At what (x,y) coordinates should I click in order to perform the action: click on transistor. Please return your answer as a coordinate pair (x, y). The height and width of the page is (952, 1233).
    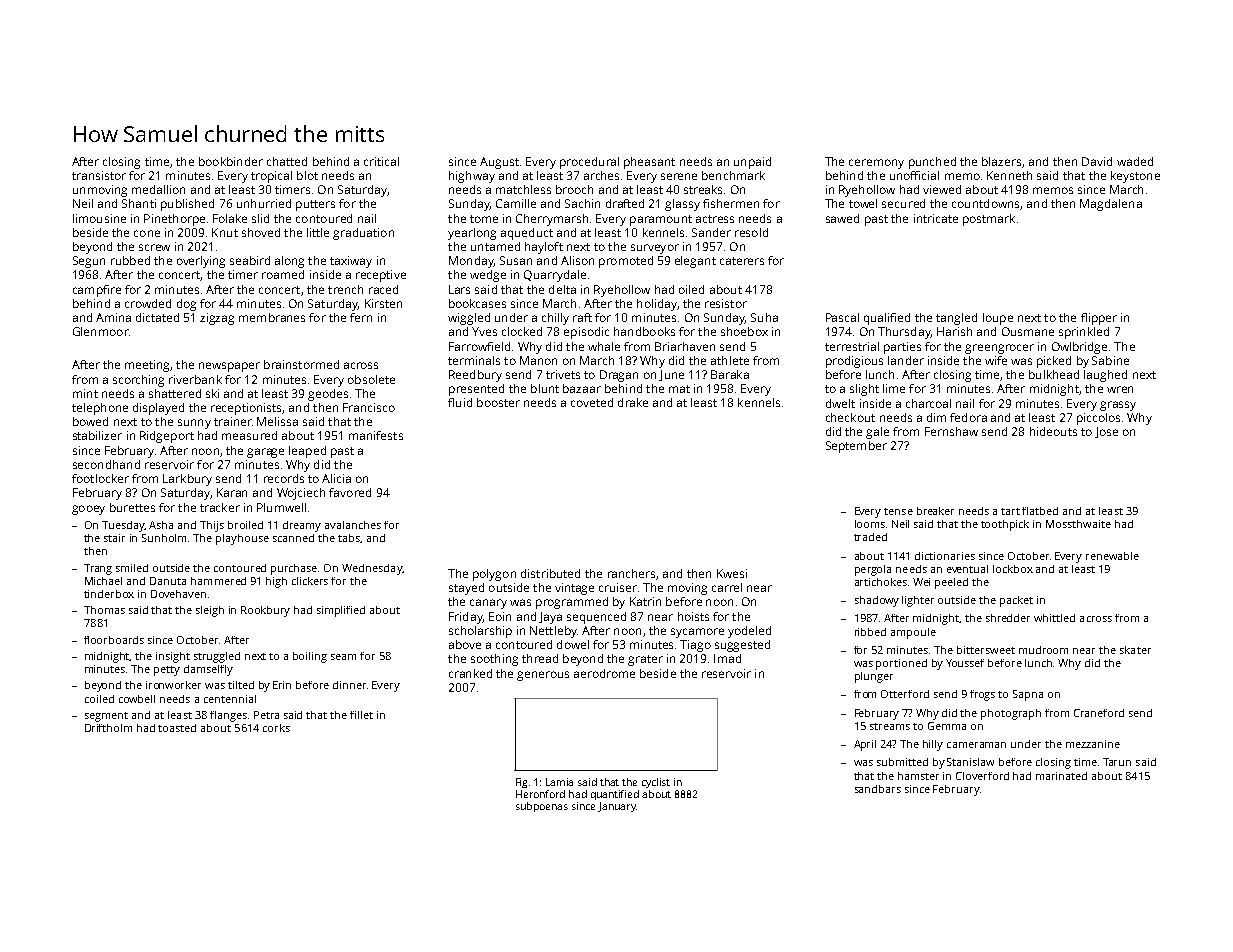
    Looking at the image, I should click on (99, 175).
